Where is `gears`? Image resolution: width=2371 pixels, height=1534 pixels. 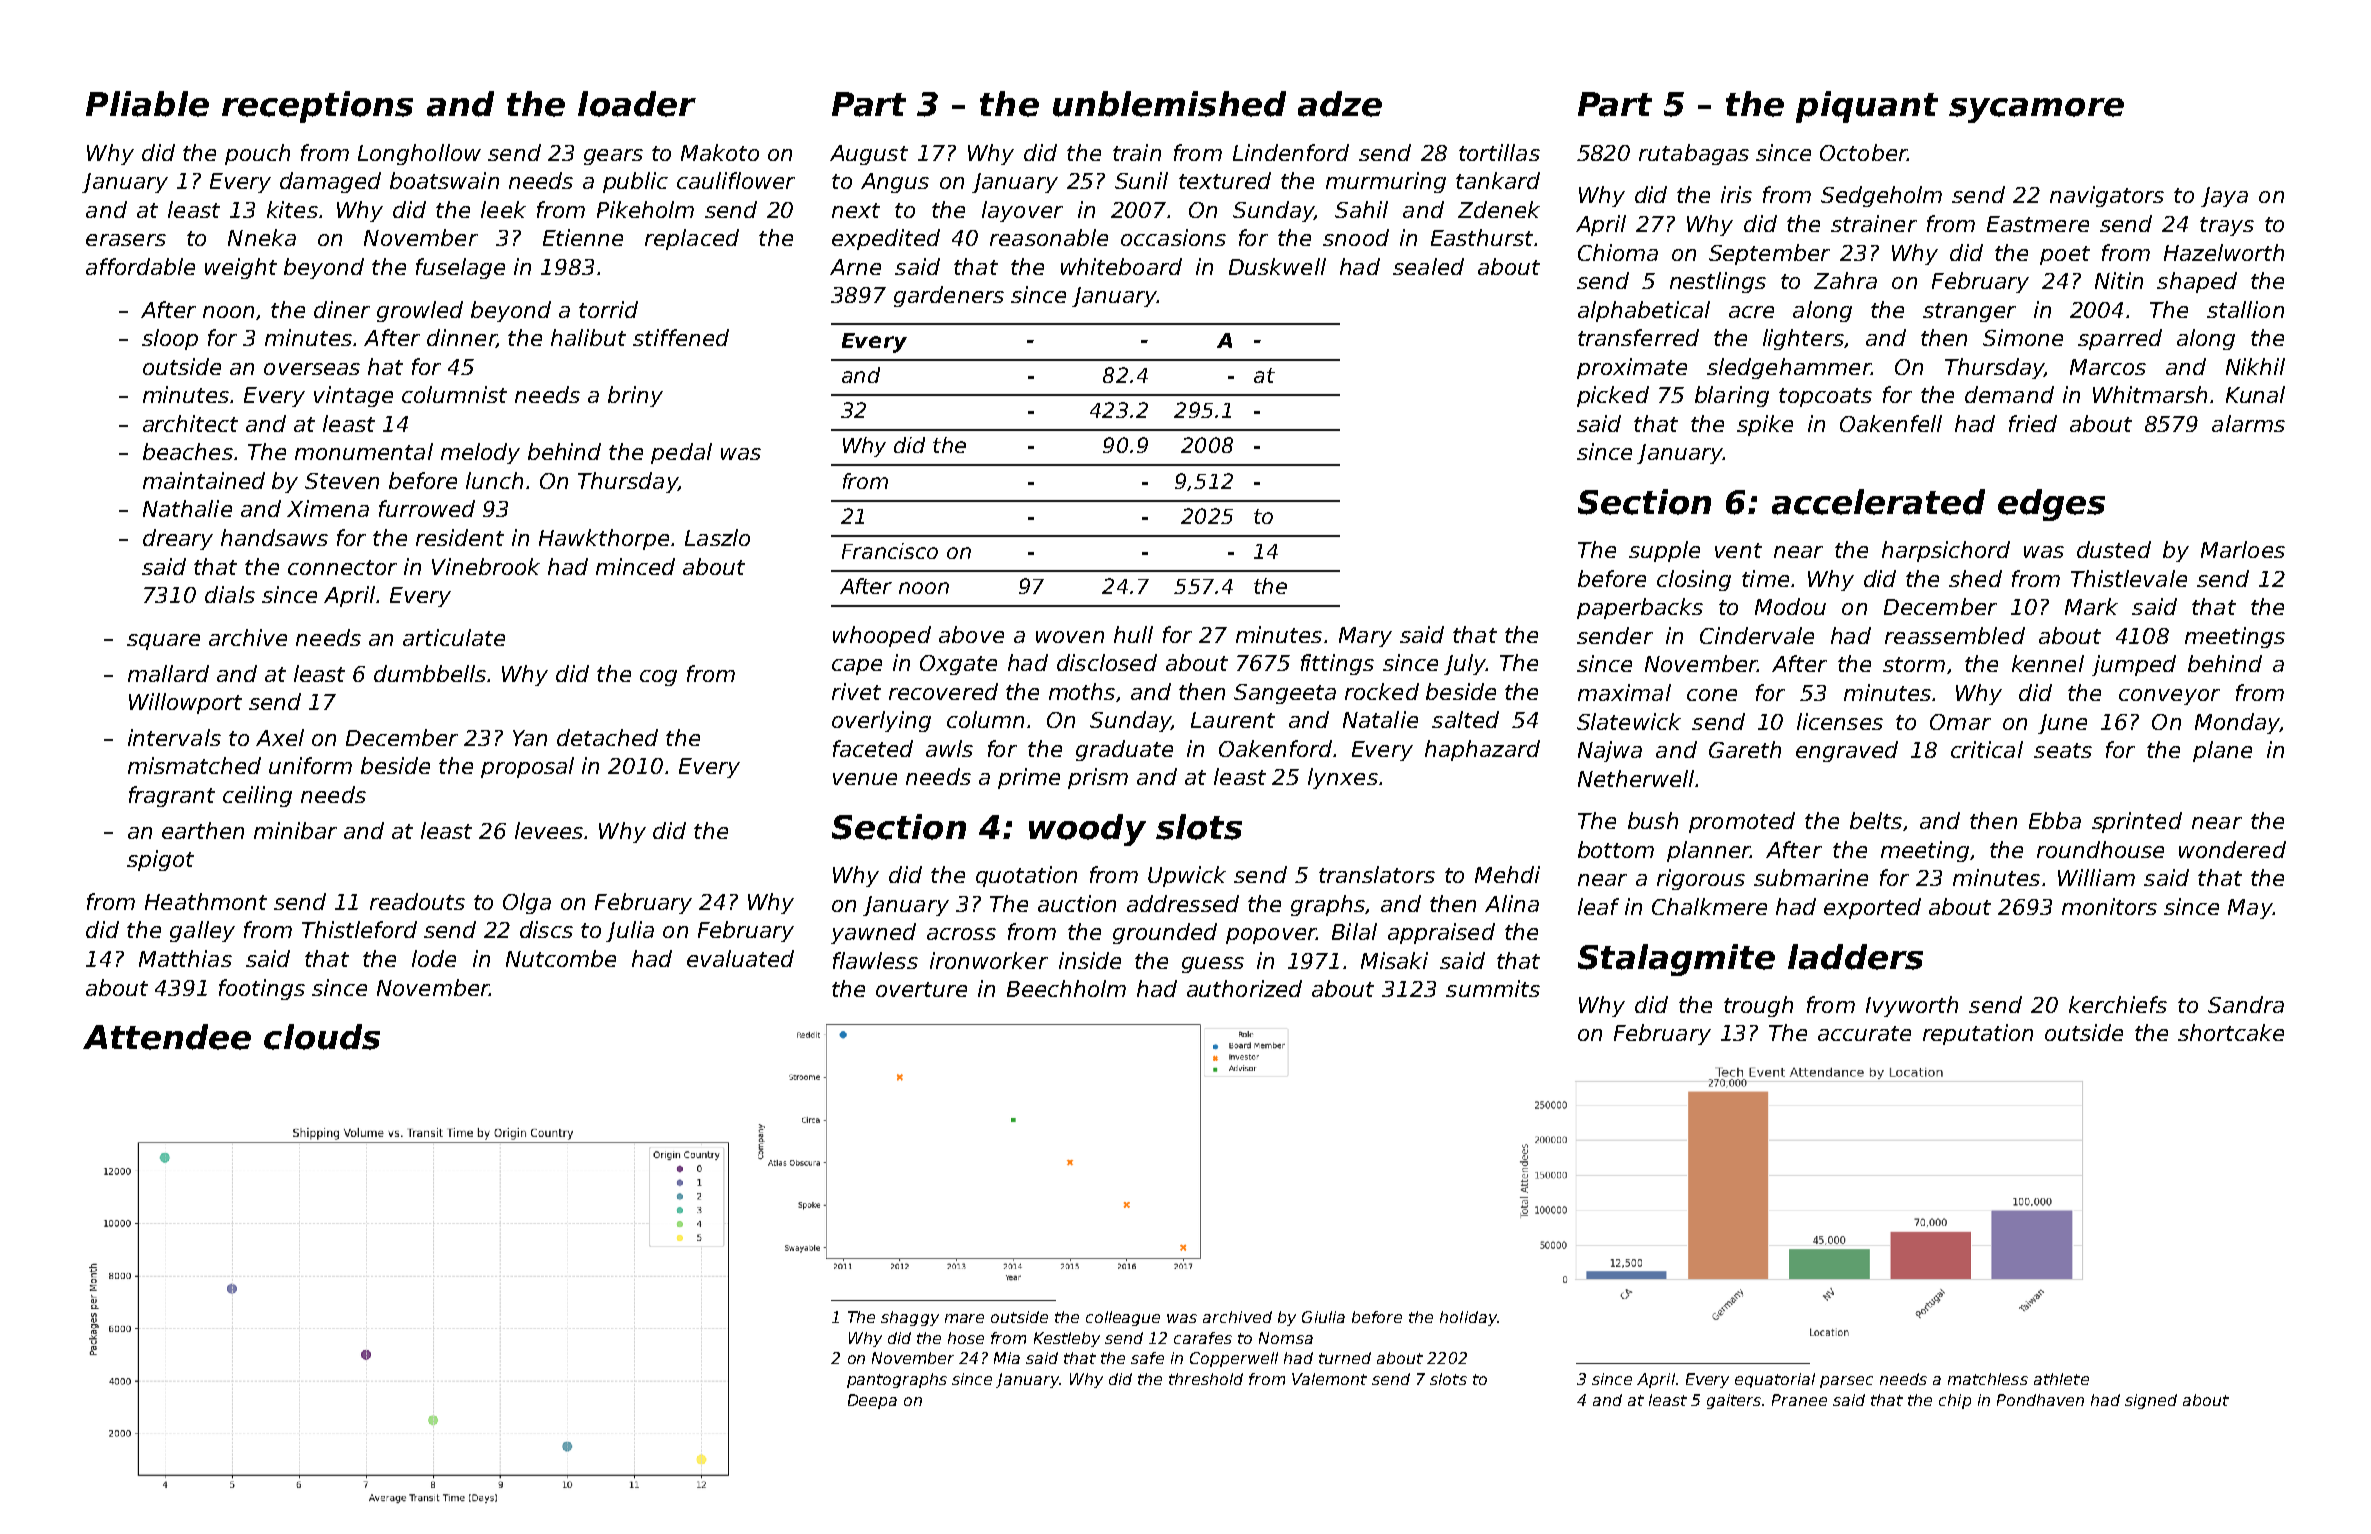
gears is located at coordinates (613, 157).
